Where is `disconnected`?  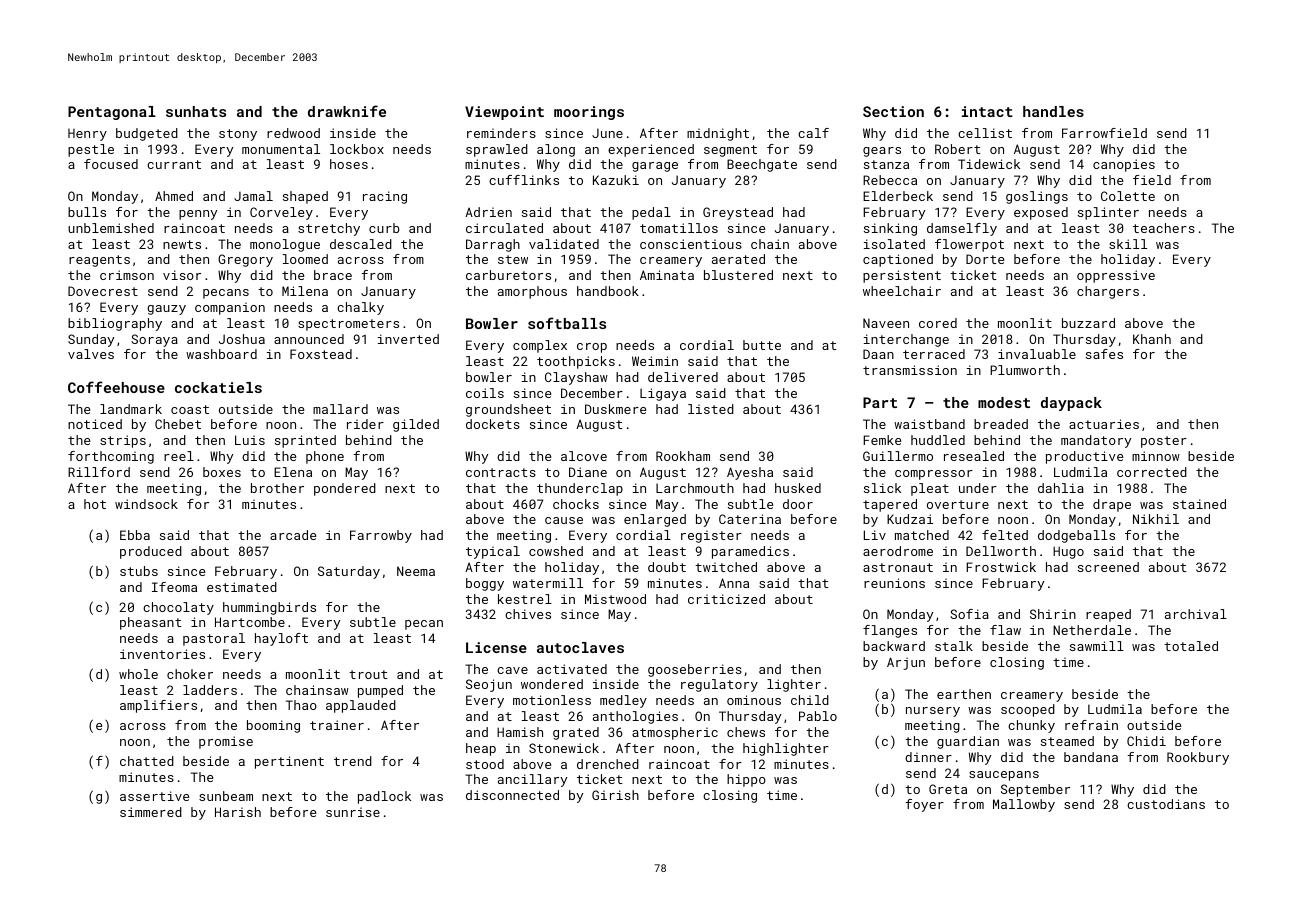 disconnected is located at coordinates (512, 795).
